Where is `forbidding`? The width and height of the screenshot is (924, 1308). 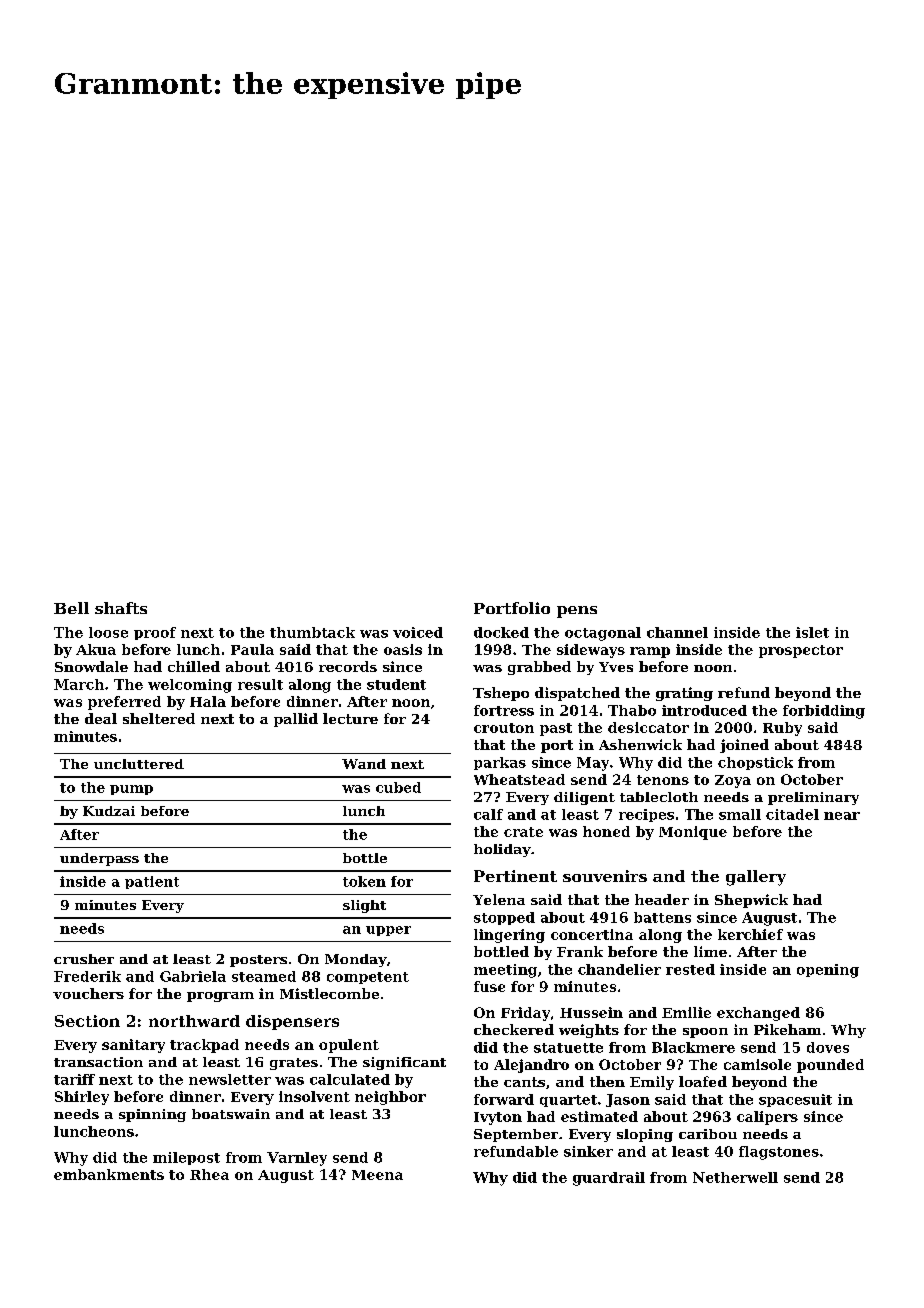 forbidding is located at coordinates (824, 712).
